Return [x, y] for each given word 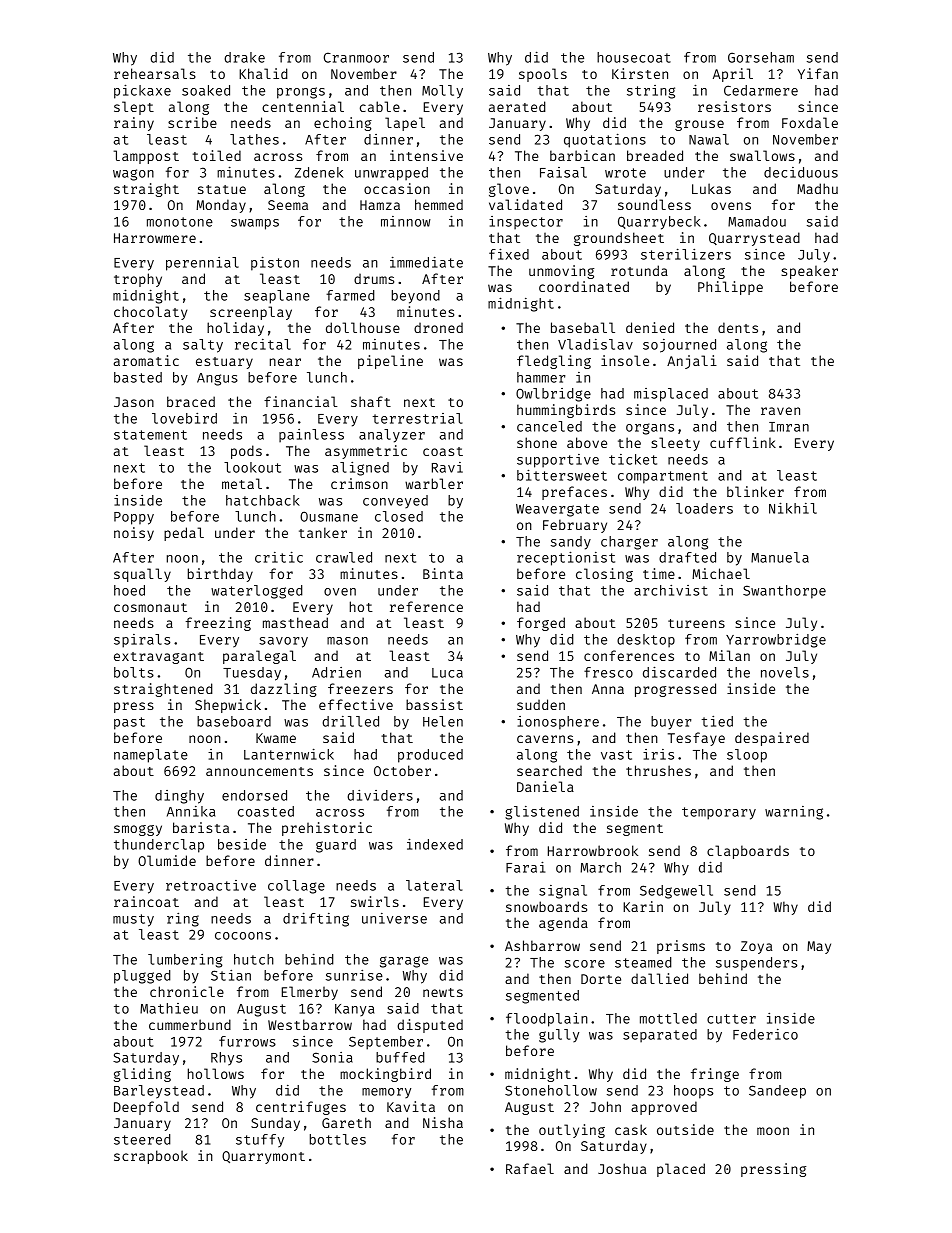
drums [374, 278]
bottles [338, 1139]
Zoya [756, 947]
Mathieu [169, 1008]
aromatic [146, 360]
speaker [809, 272]
